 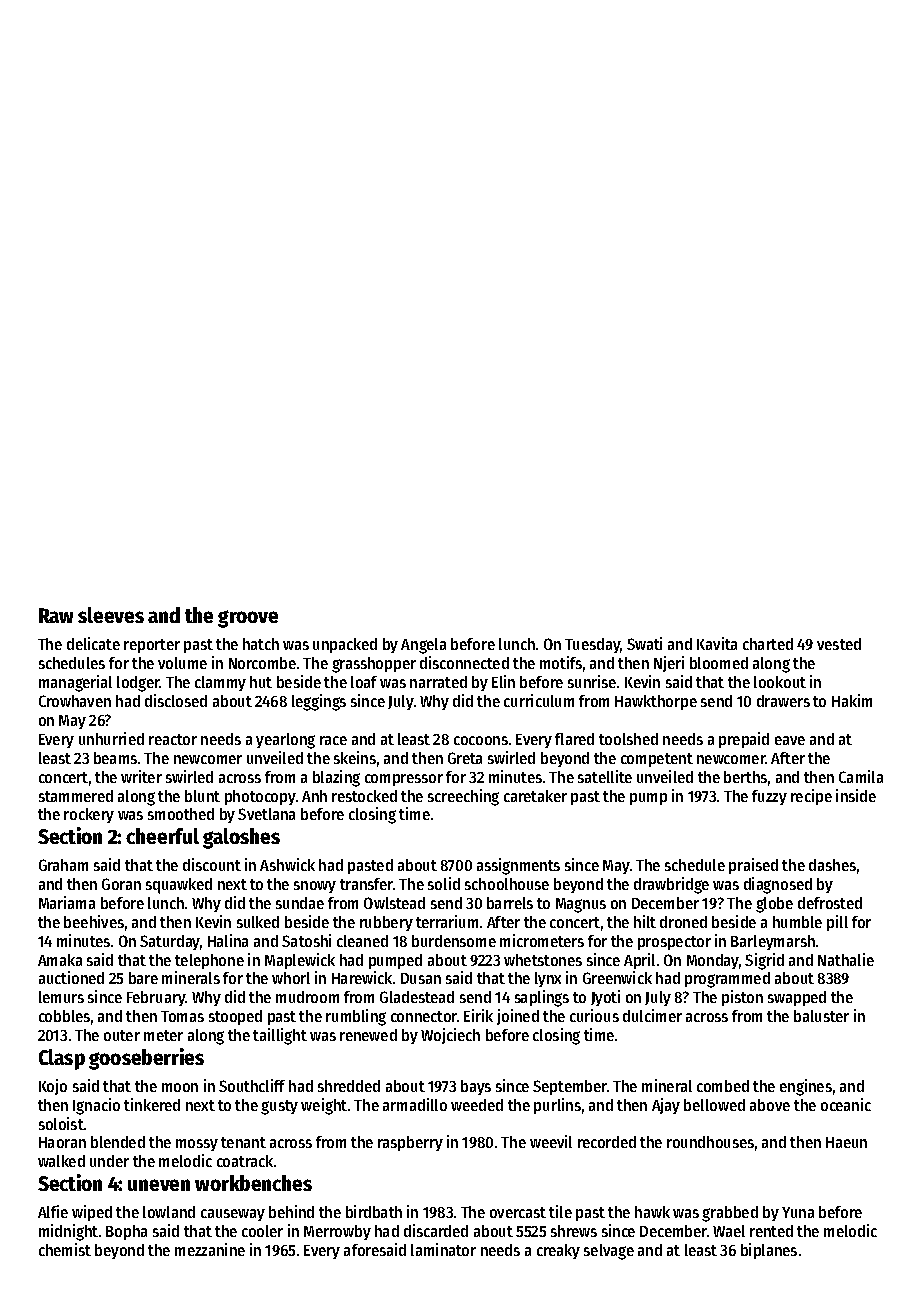 I want to click on Satoshi, so click(x=306, y=940).
